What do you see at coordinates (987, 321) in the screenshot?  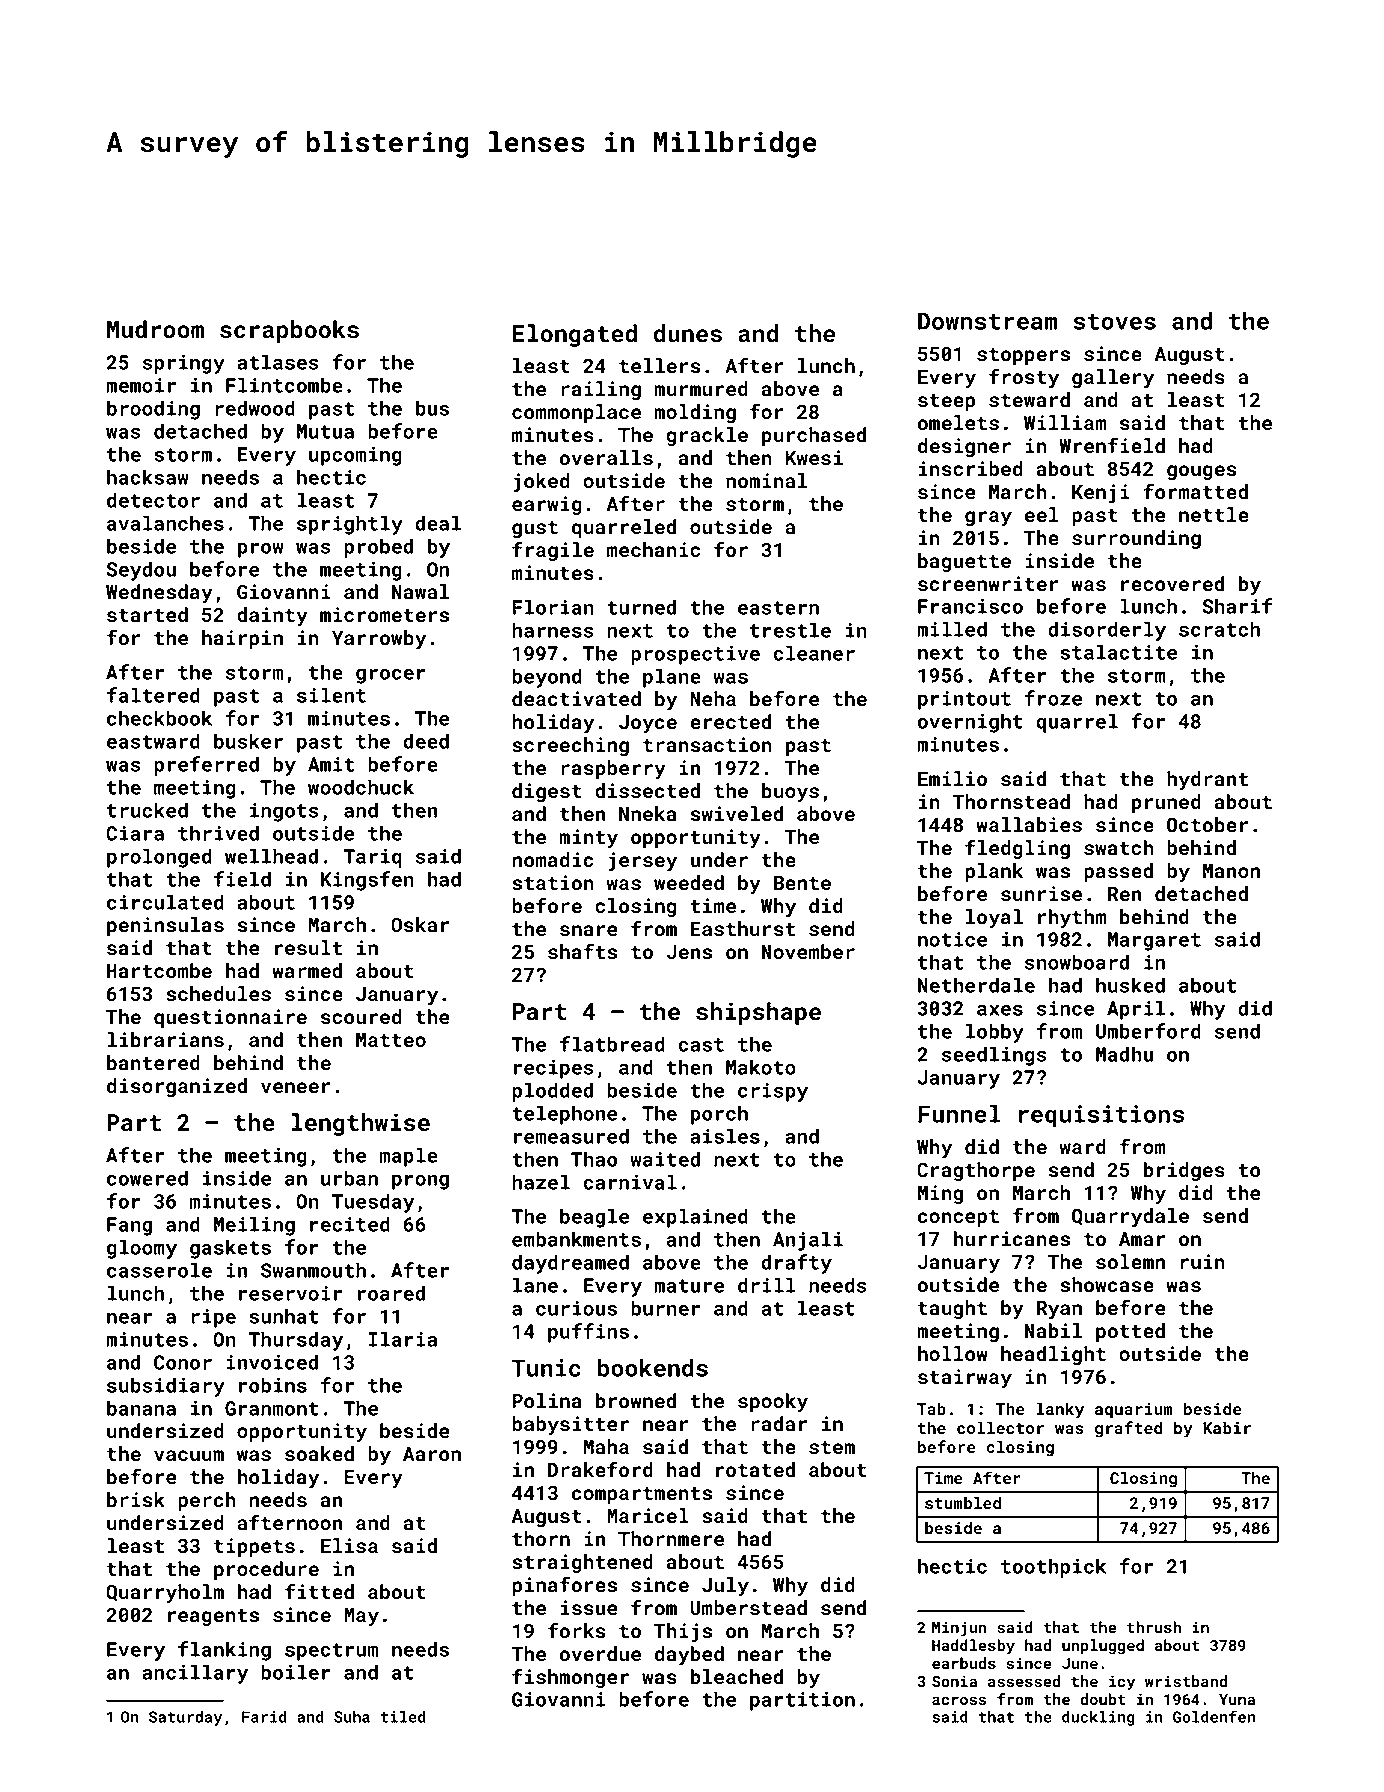 I see `Downstream` at bounding box center [987, 321].
